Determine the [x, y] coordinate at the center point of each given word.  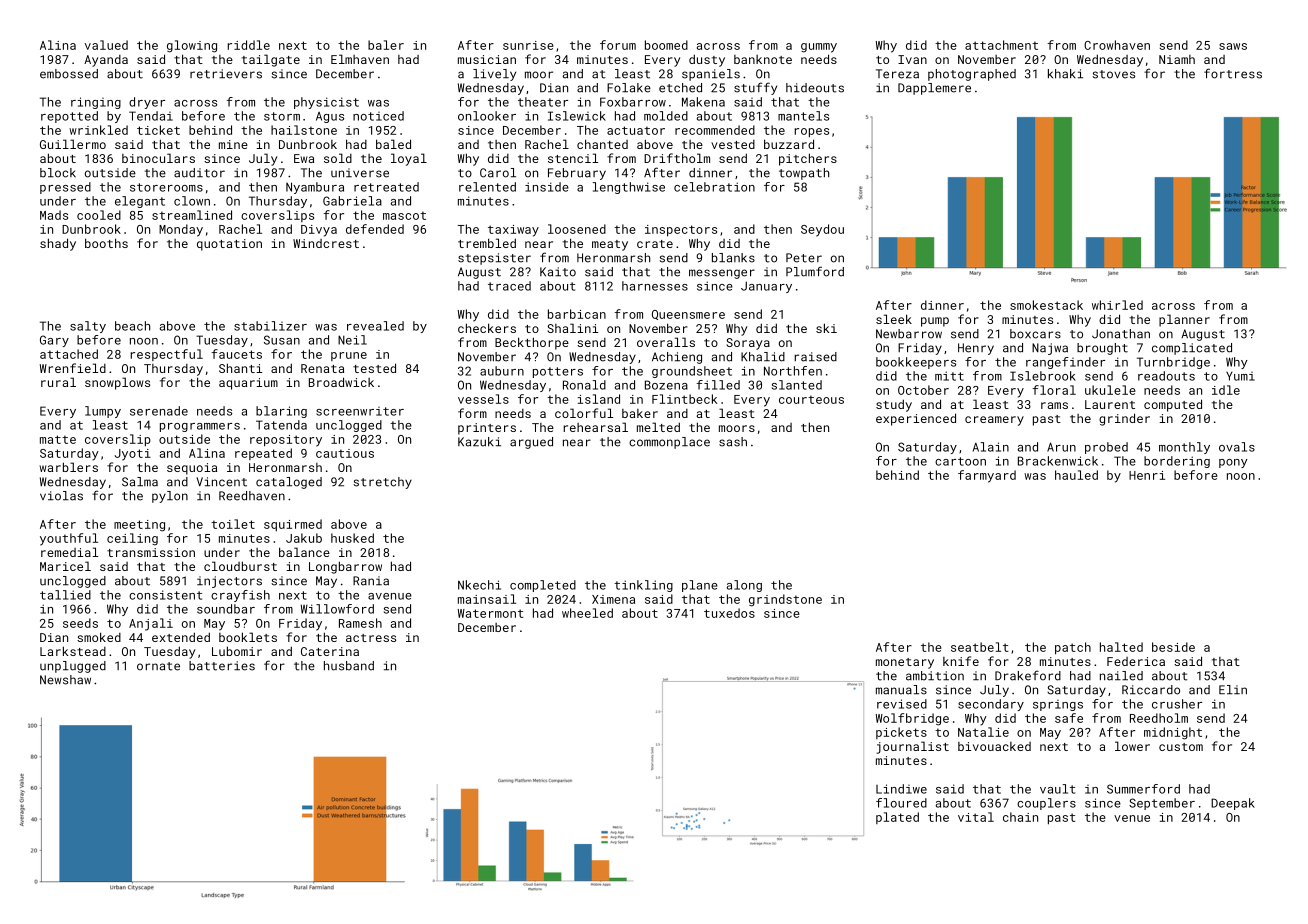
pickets [901, 733]
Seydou [822, 230]
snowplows [117, 383]
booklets [248, 637]
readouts [1166, 376]
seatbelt [980, 647]
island [599, 399]
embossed [69, 74]
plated [897, 818]
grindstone [785, 600]
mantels [803, 116]
